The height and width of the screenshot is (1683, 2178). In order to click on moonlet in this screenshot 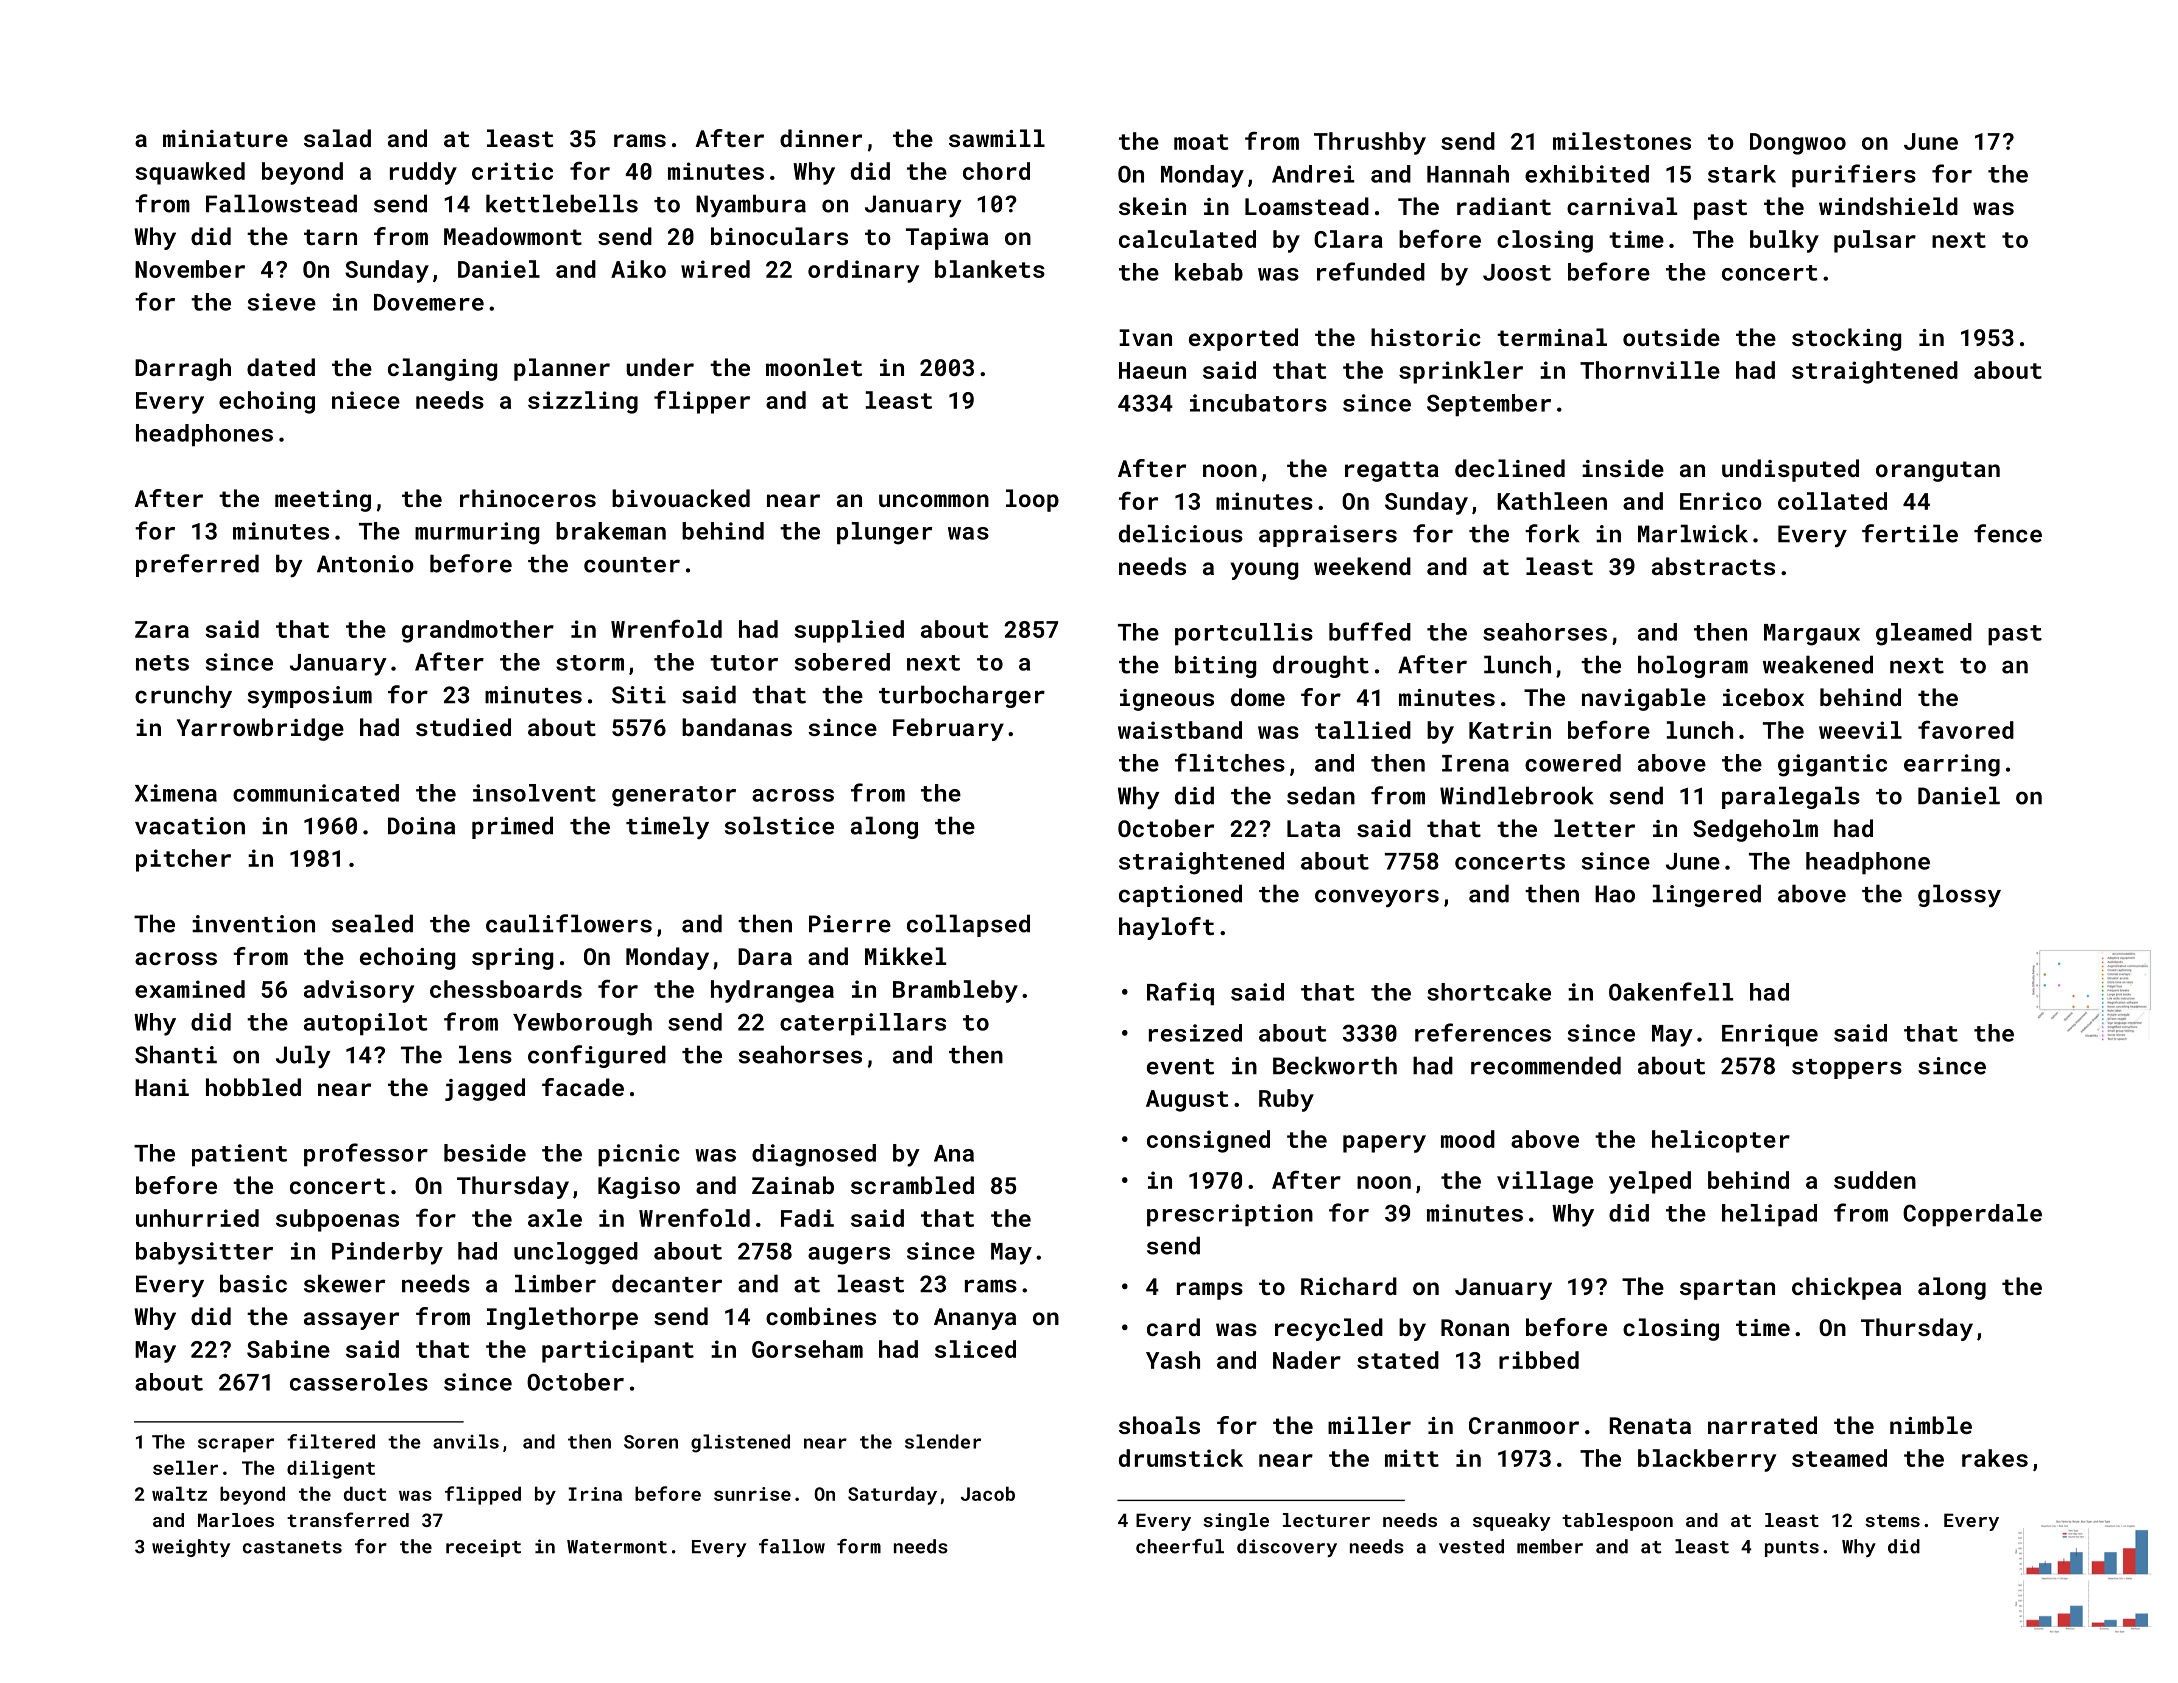, I will do `click(814, 367)`.
